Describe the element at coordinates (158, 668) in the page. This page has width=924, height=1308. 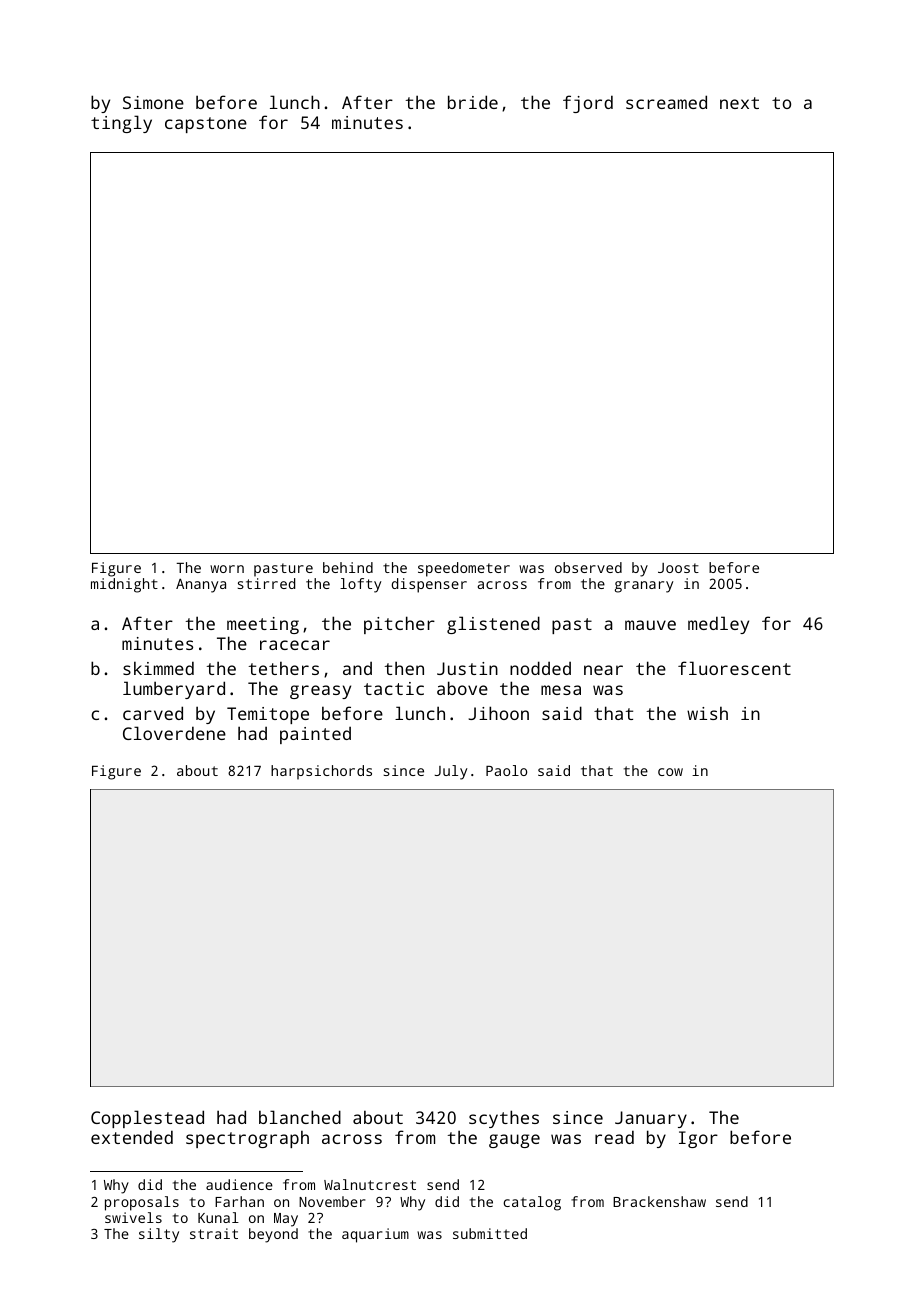
I see `skimmed` at that location.
